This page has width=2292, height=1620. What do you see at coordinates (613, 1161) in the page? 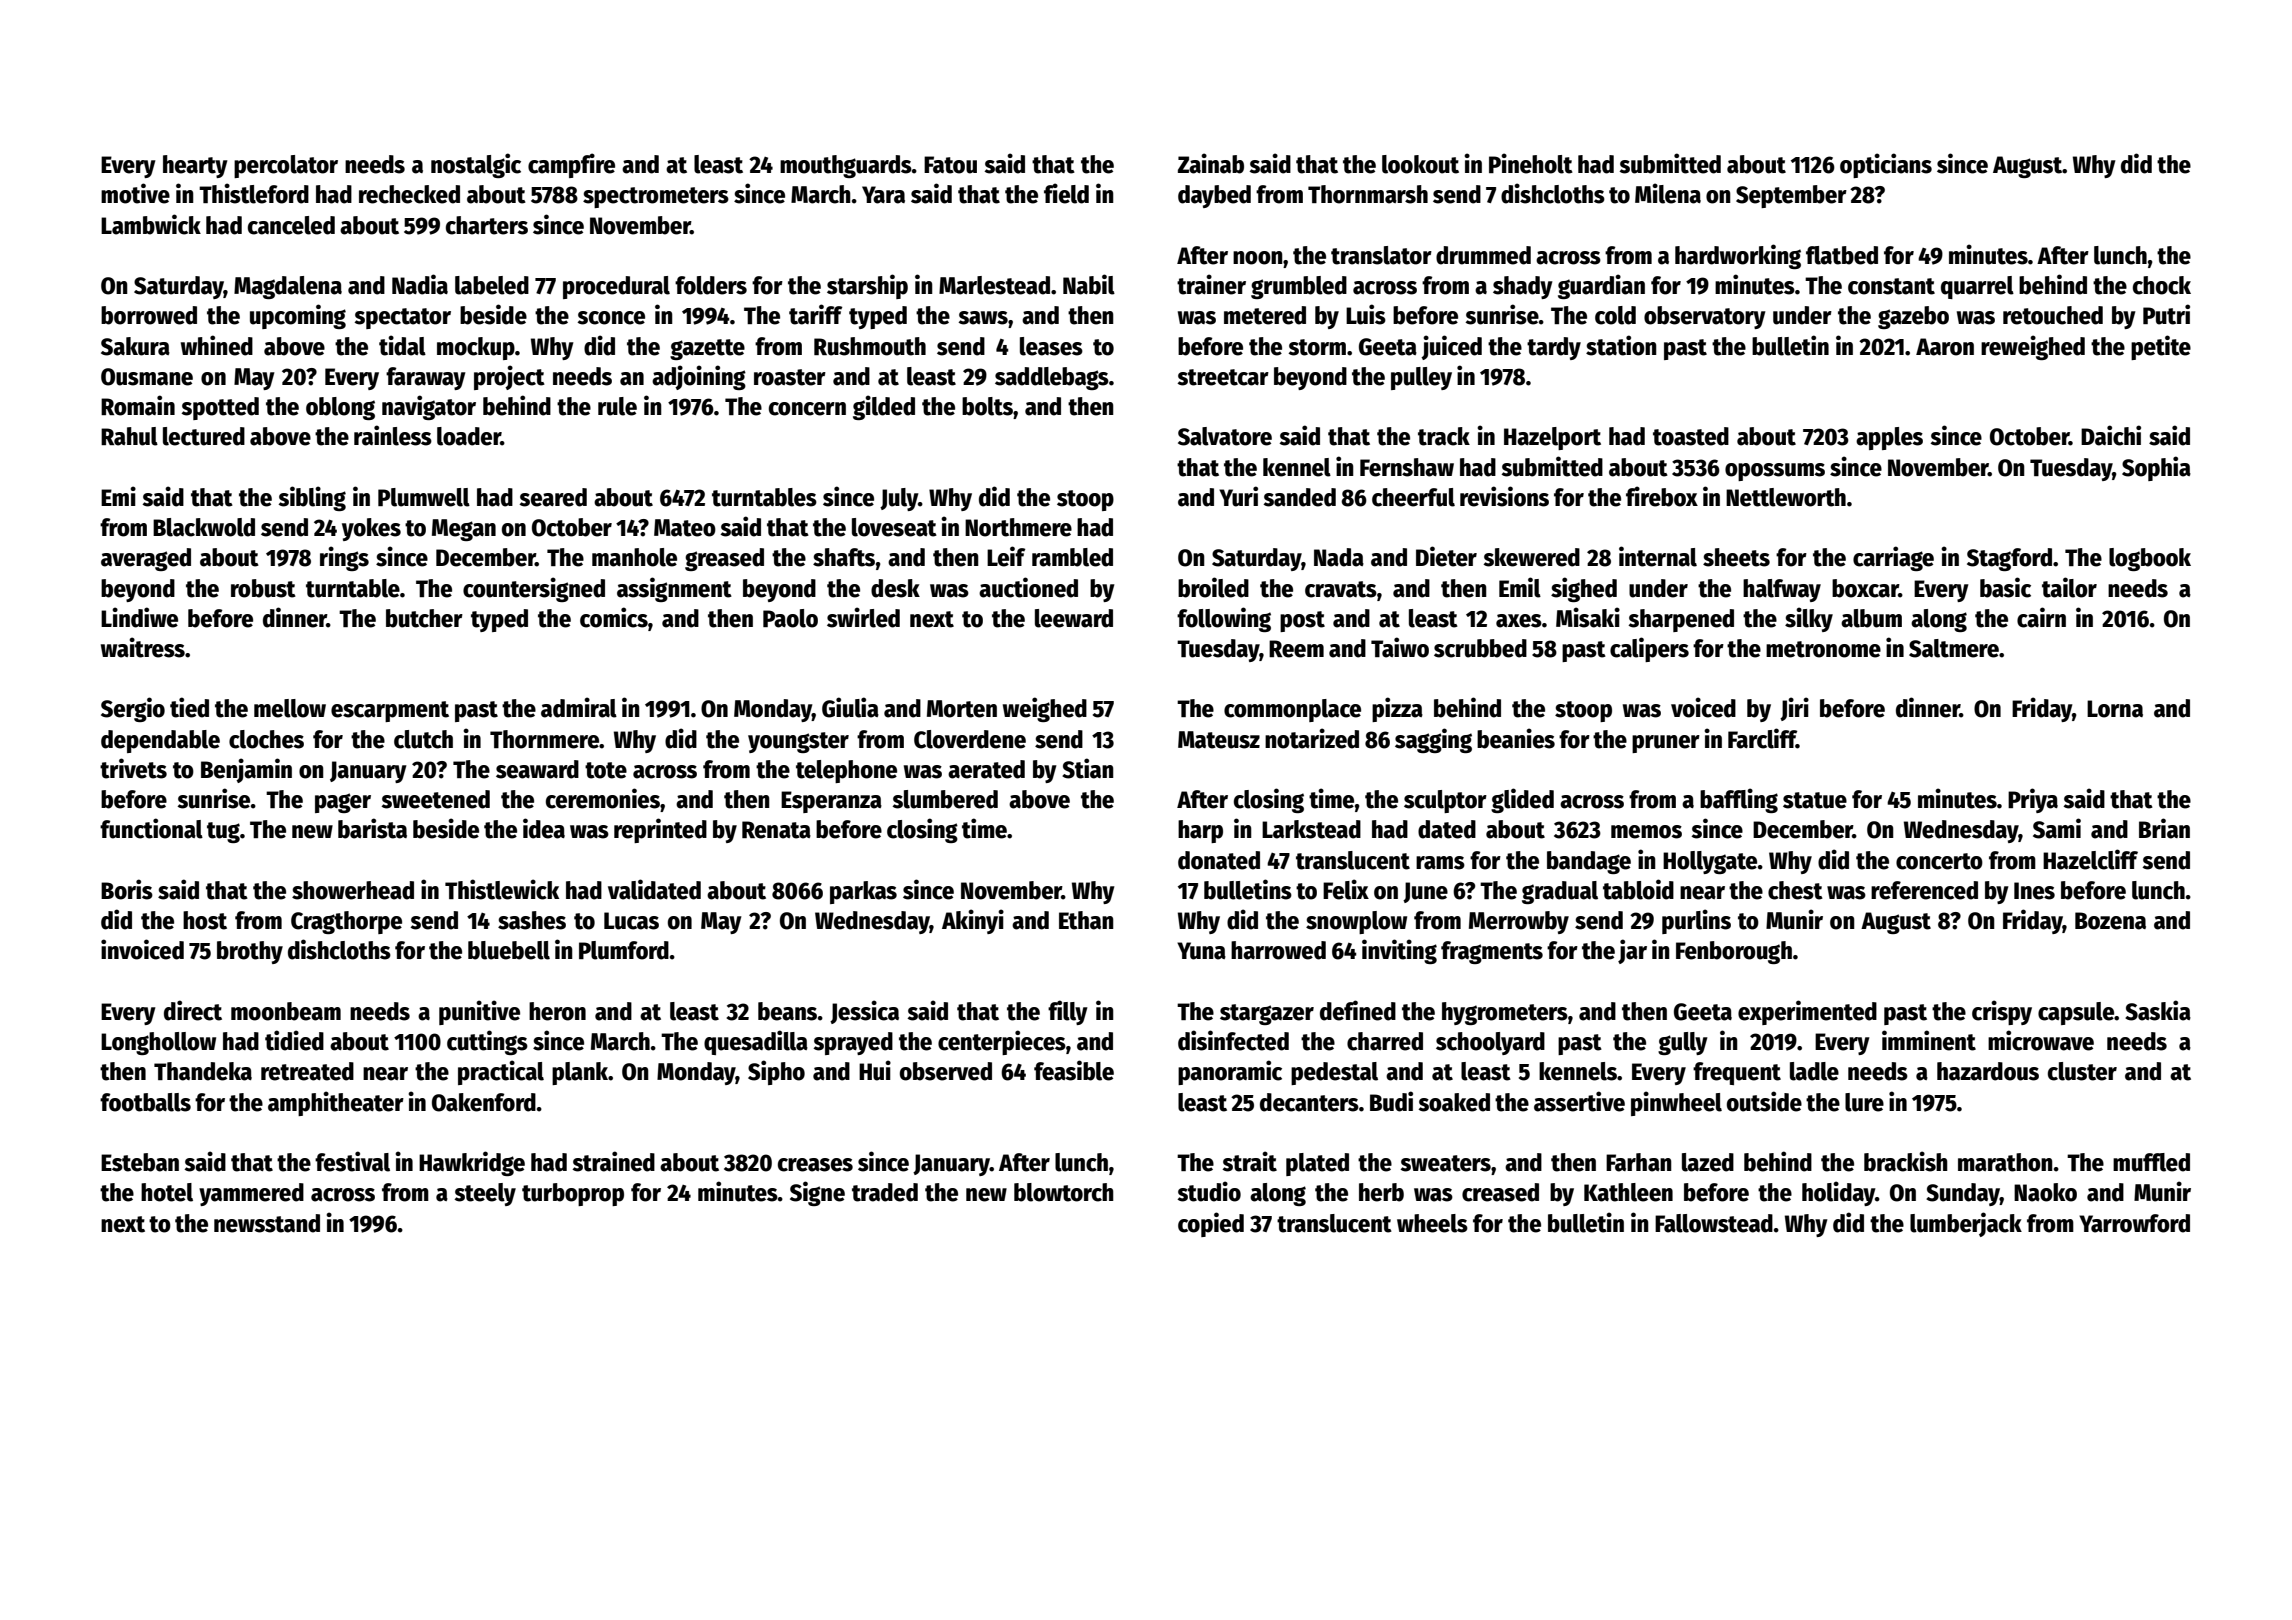
I see `strained` at bounding box center [613, 1161].
